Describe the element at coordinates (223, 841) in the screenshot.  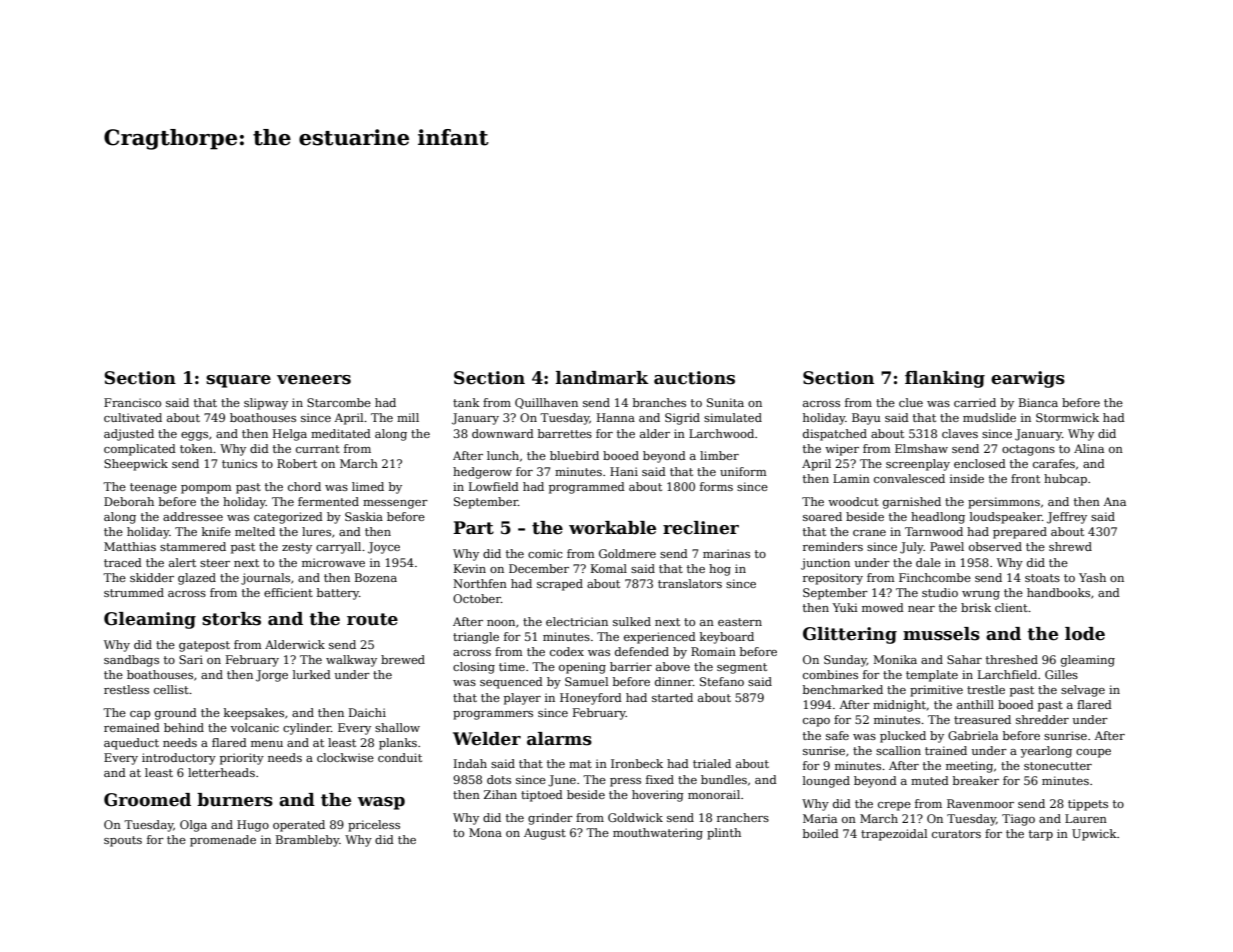
I see `promenade` at that location.
